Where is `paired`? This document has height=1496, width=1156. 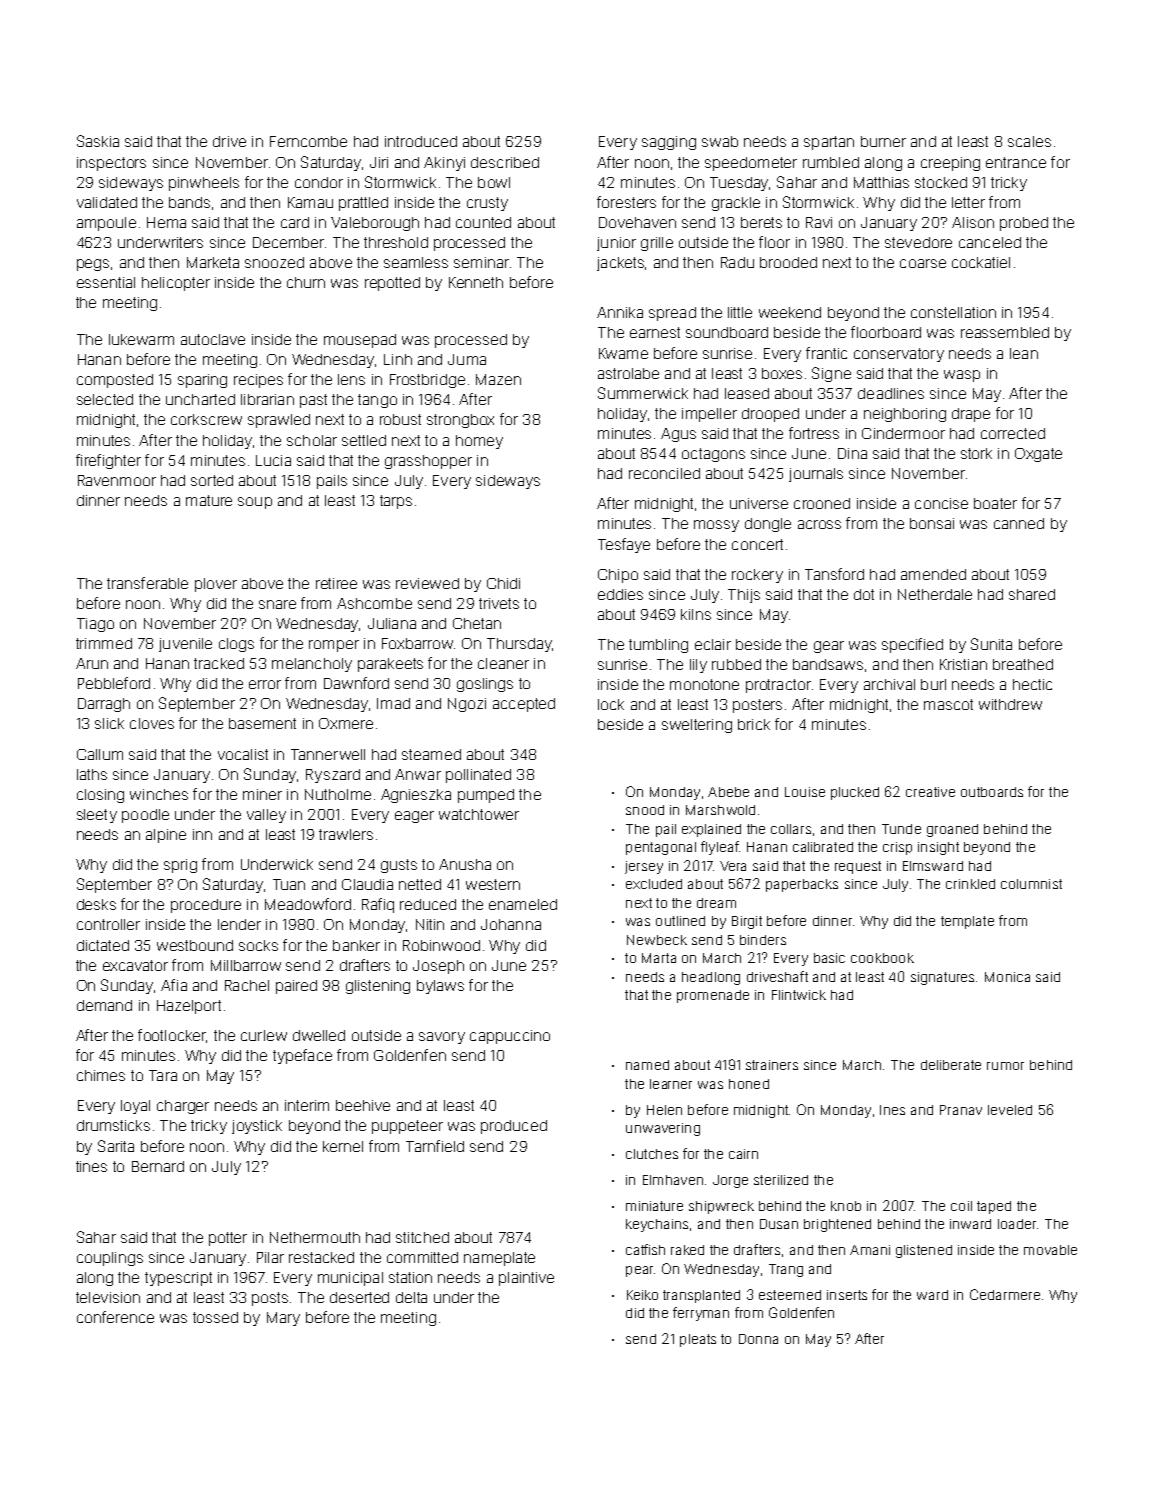 paired is located at coordinates (296, 987).
